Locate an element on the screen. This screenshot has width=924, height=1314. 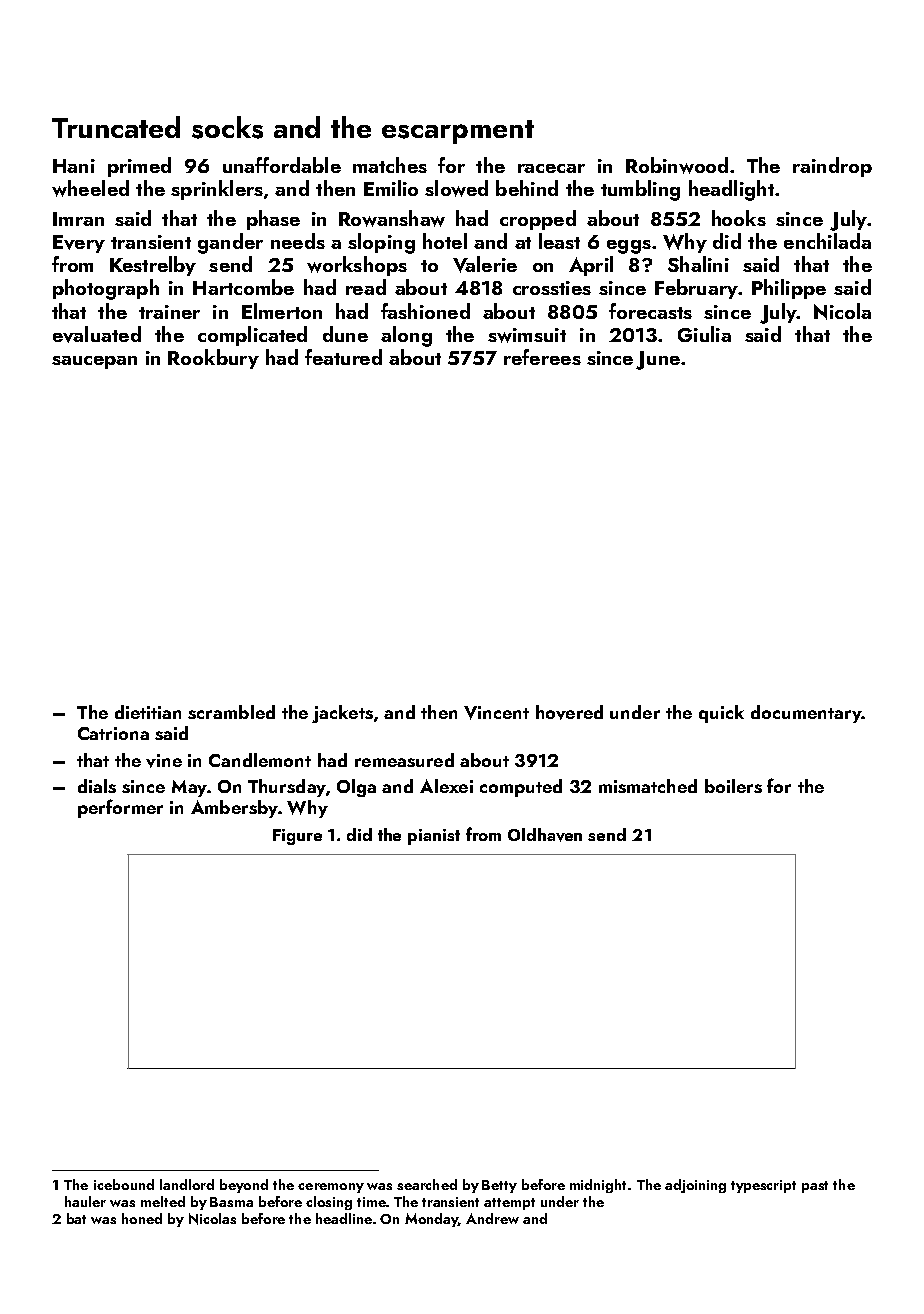
featured is located at coordinates (343, 357).
